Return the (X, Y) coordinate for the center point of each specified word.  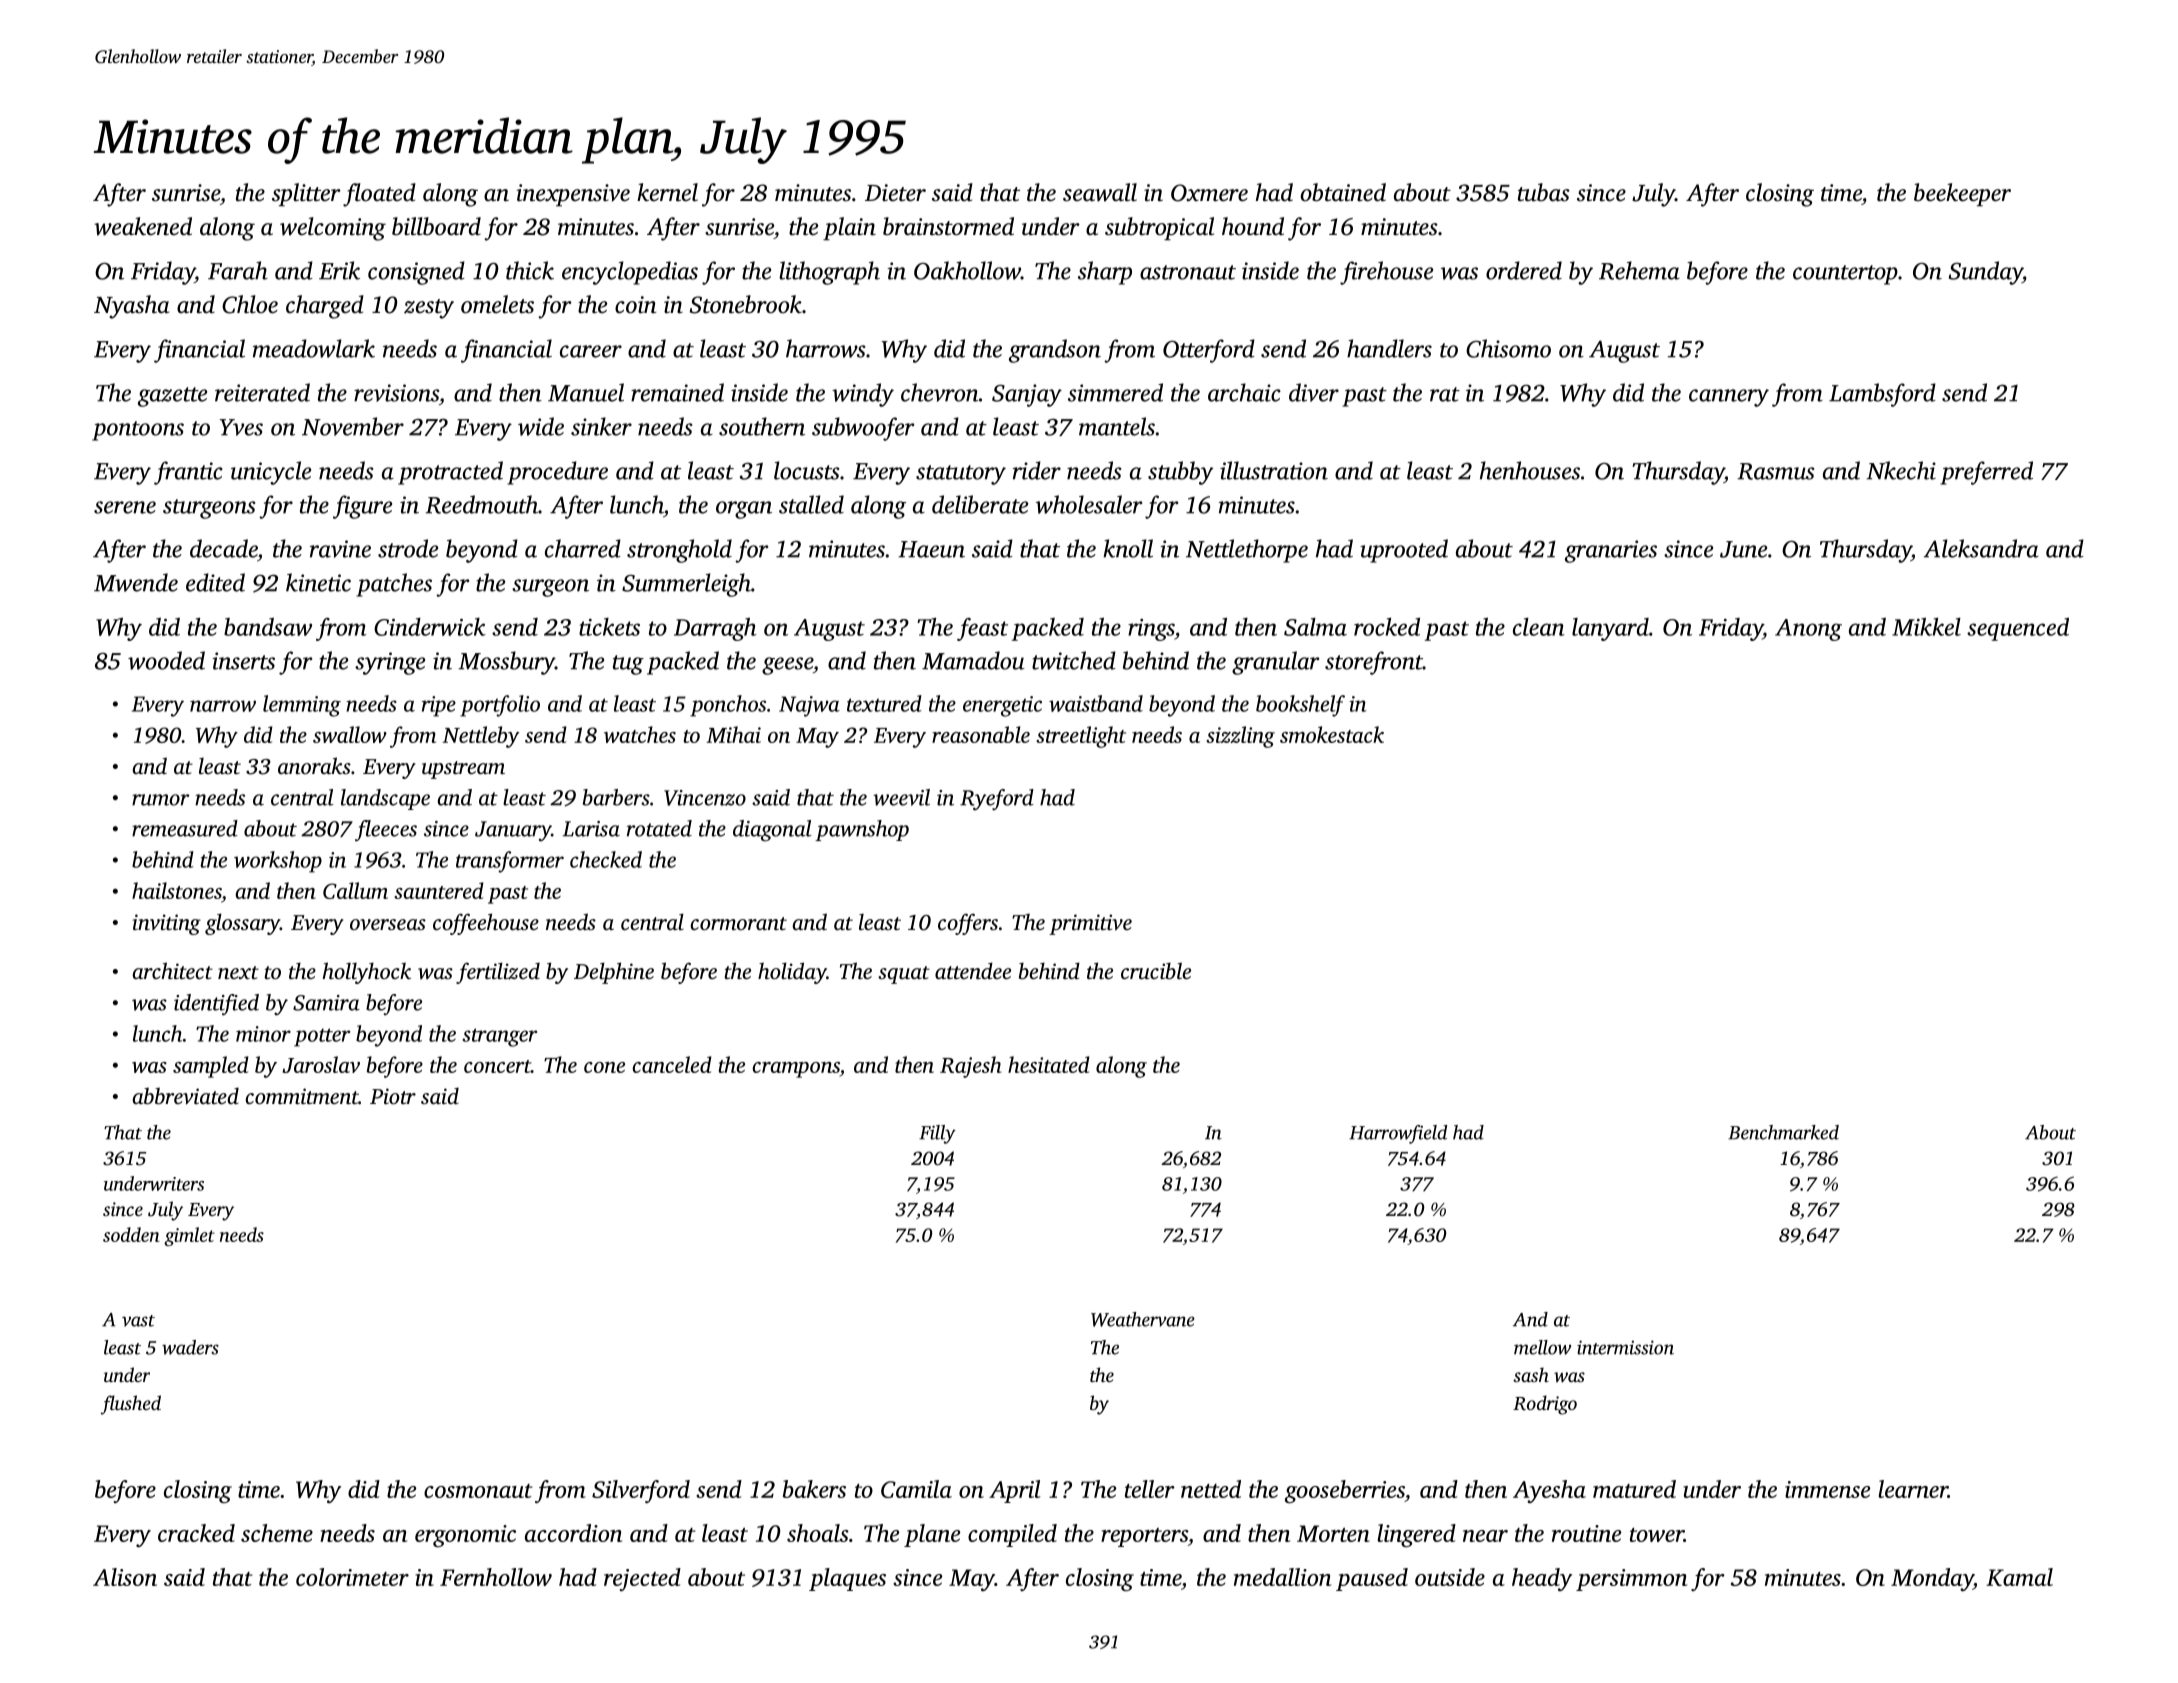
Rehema (1639, 270)
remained (677, 392)
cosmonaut (478, 1491)
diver (1314, 392)
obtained (1343, 192)
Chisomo (1508, 348)
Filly (937, 1134)
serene (125, 507)
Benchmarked (1783, 1132)
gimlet (189, 1236)
